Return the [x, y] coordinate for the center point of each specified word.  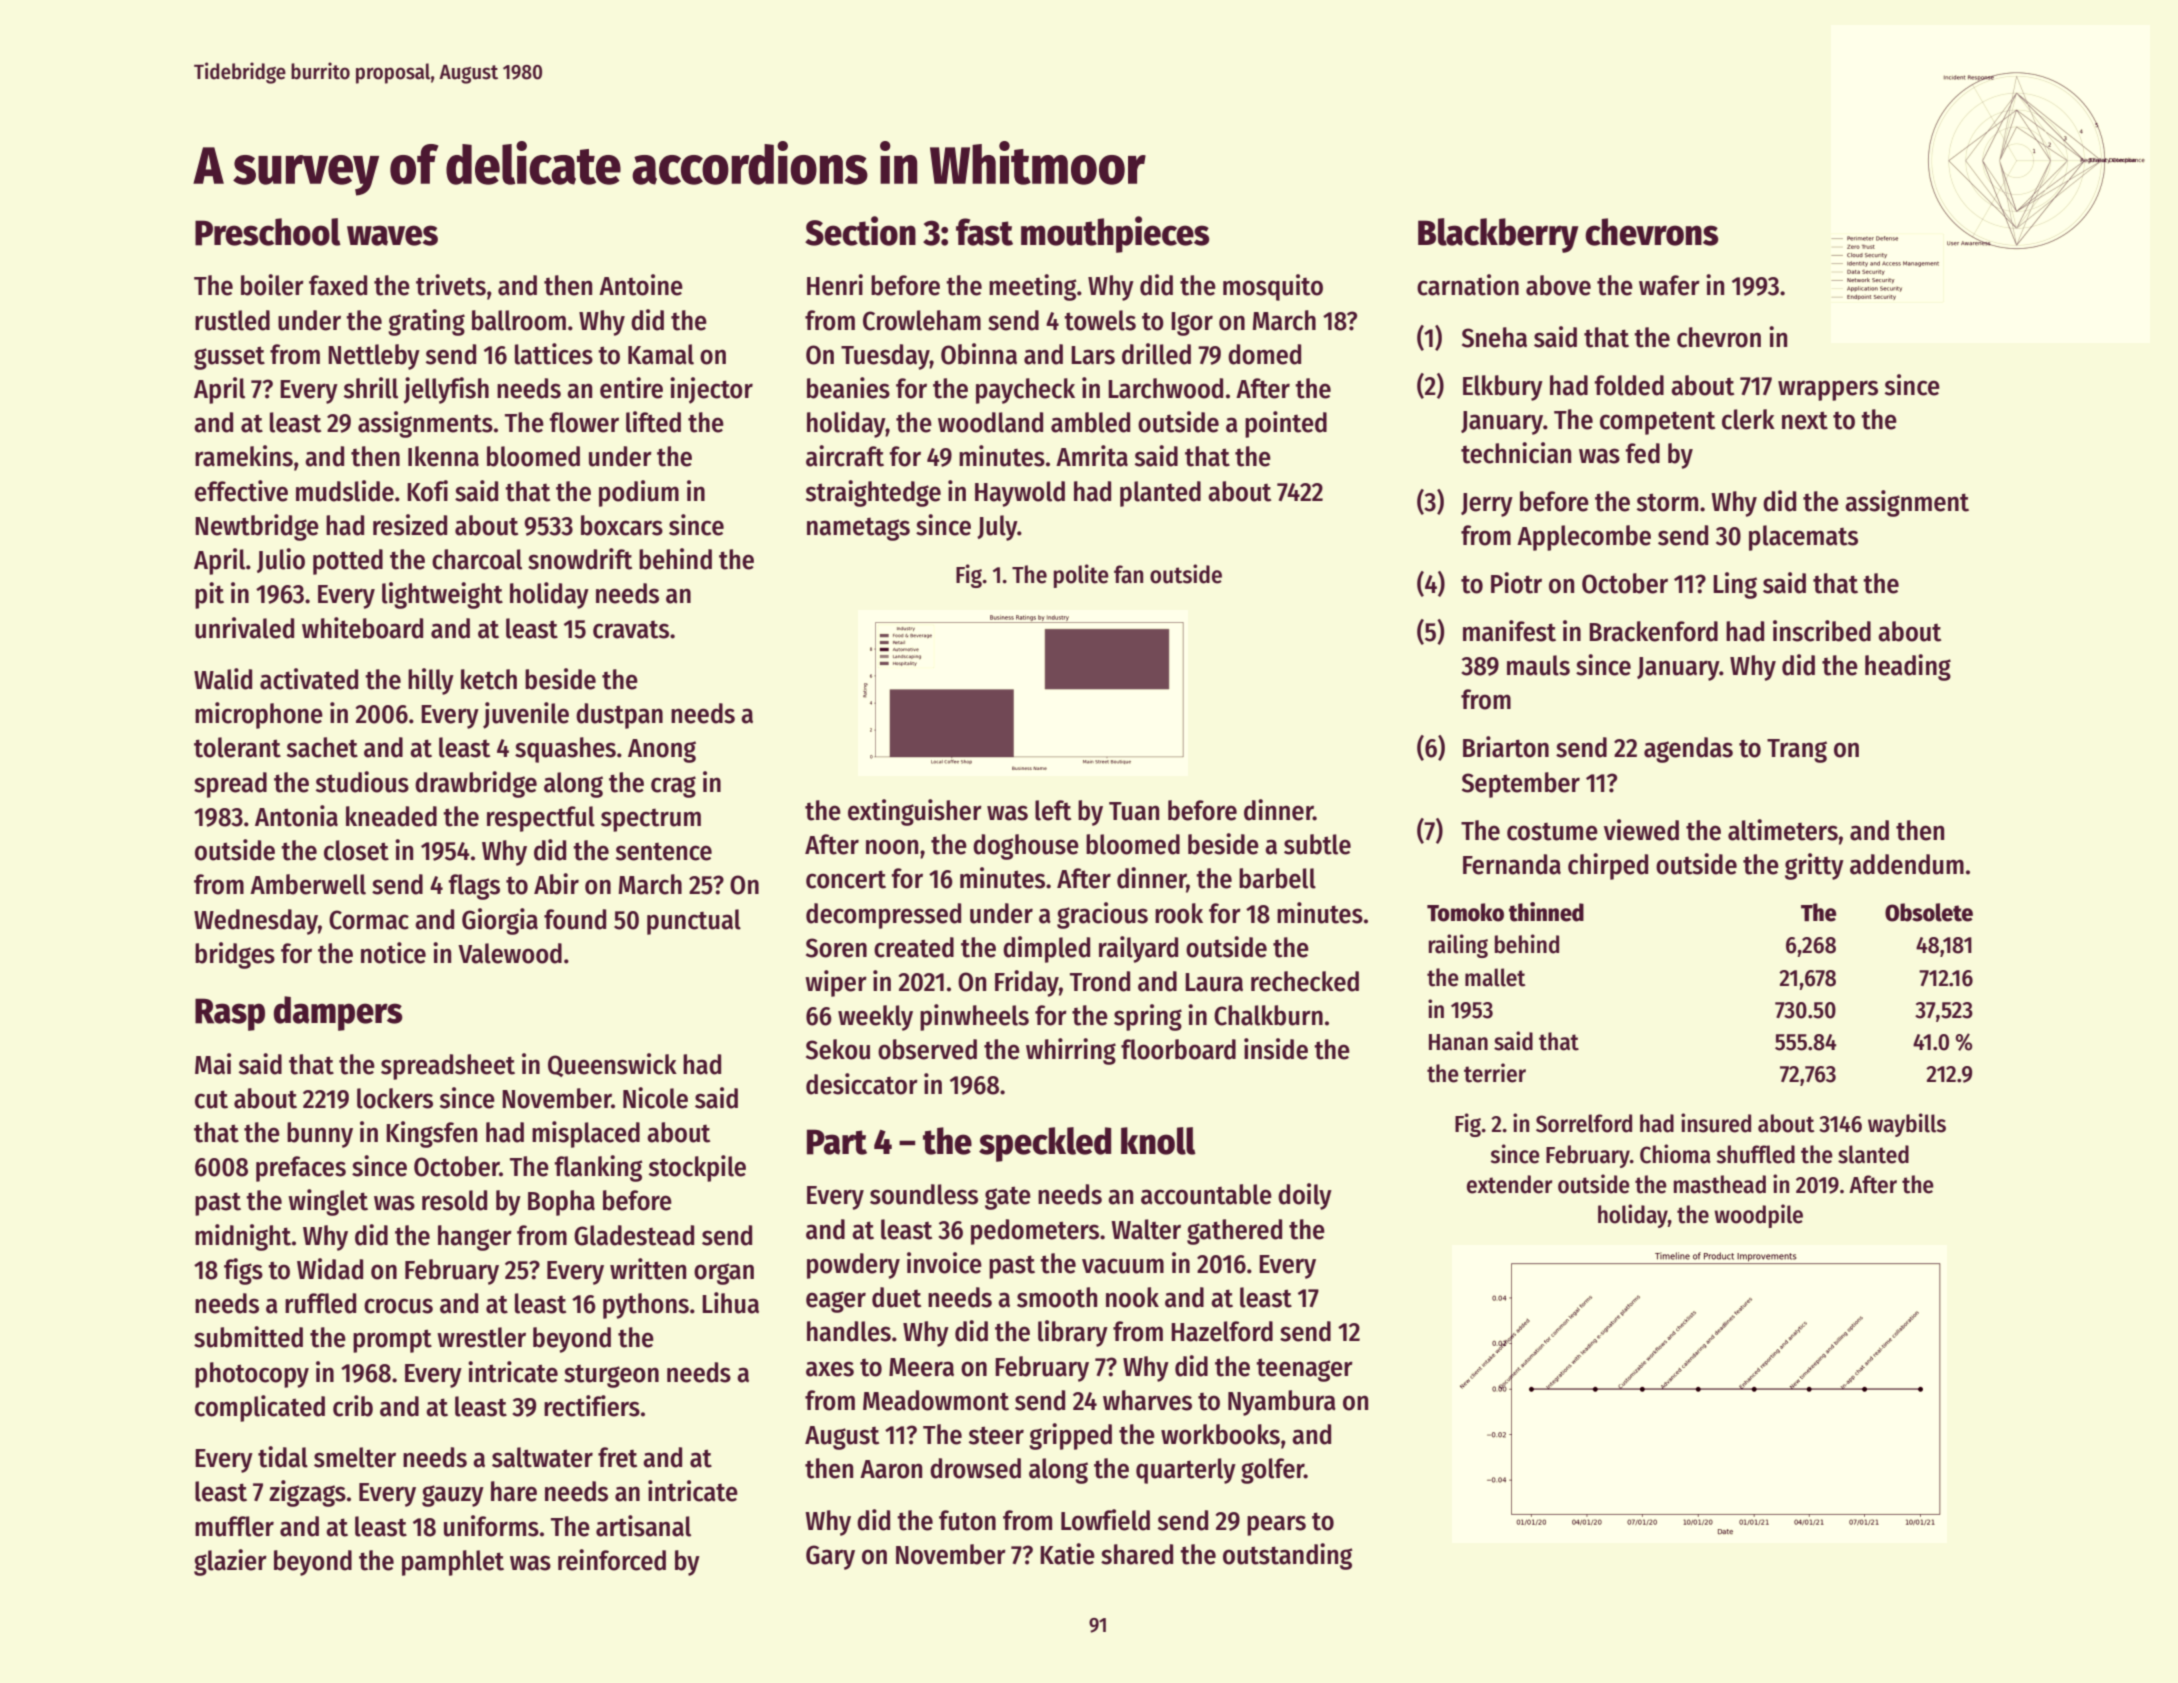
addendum [1907, 864]
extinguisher [915, 812]
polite [1081, 576]
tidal [283, 1457]
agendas [1688, 750]
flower [584, 422]
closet [356, 850]
